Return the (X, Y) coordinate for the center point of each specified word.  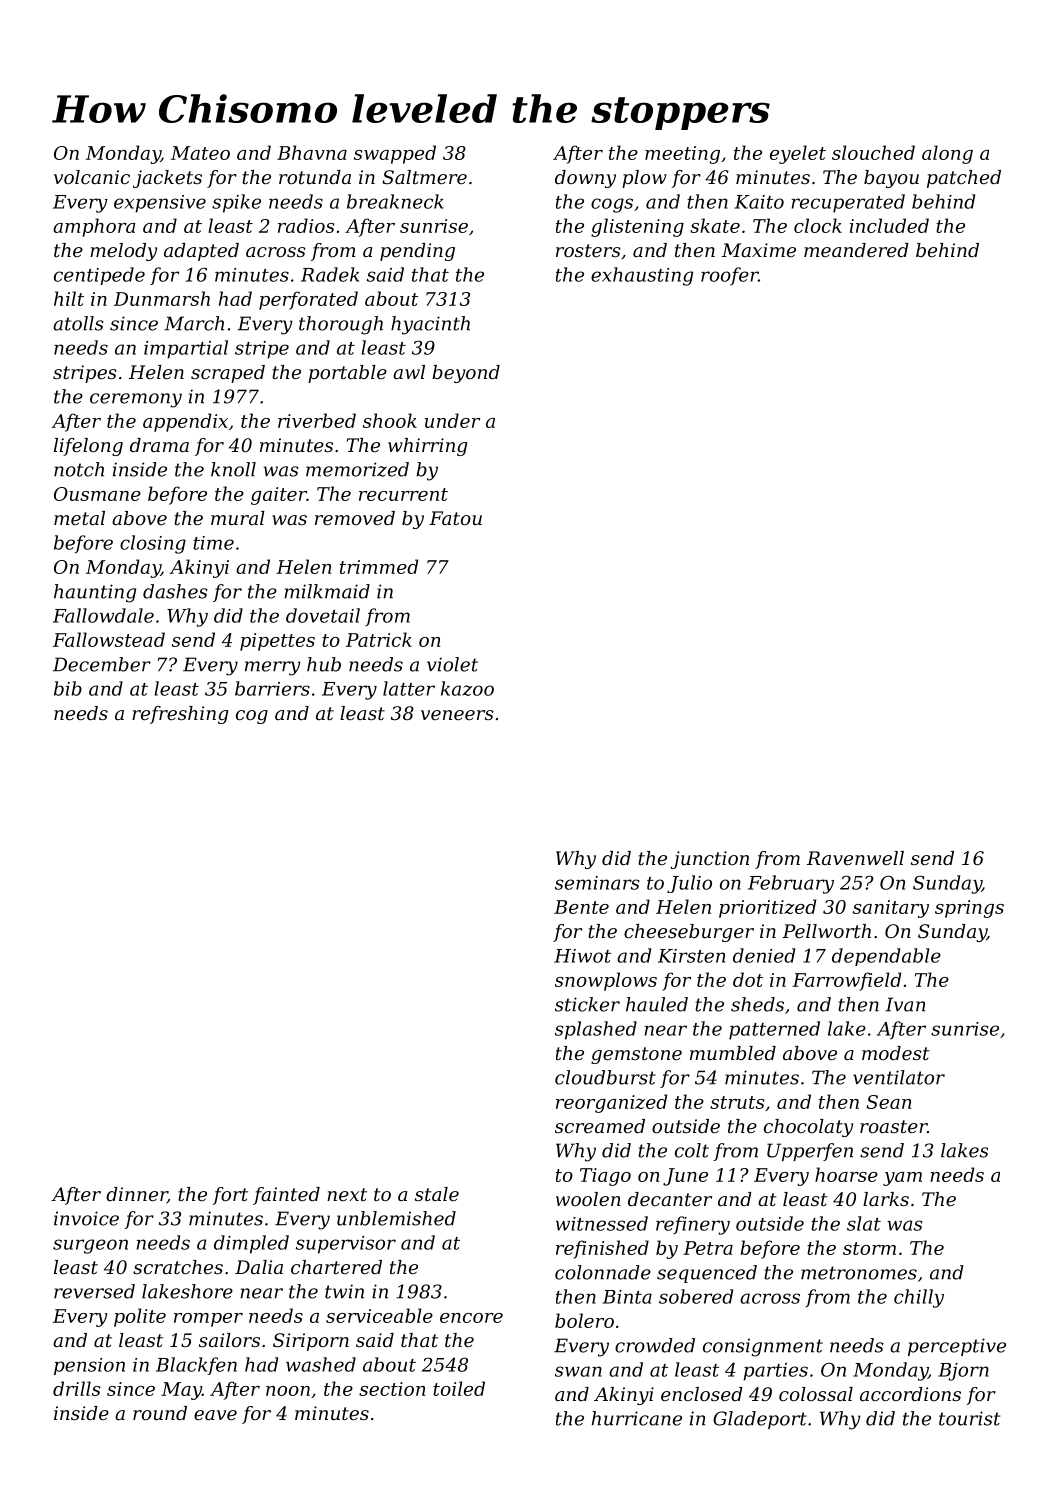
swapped (395, 154)
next (347, 1194)
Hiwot (582, 956)
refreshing (180, 715)
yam (902, 1179)
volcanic (92, 177)
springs (969, 909)
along (947, 154)
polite (140, 1317)
